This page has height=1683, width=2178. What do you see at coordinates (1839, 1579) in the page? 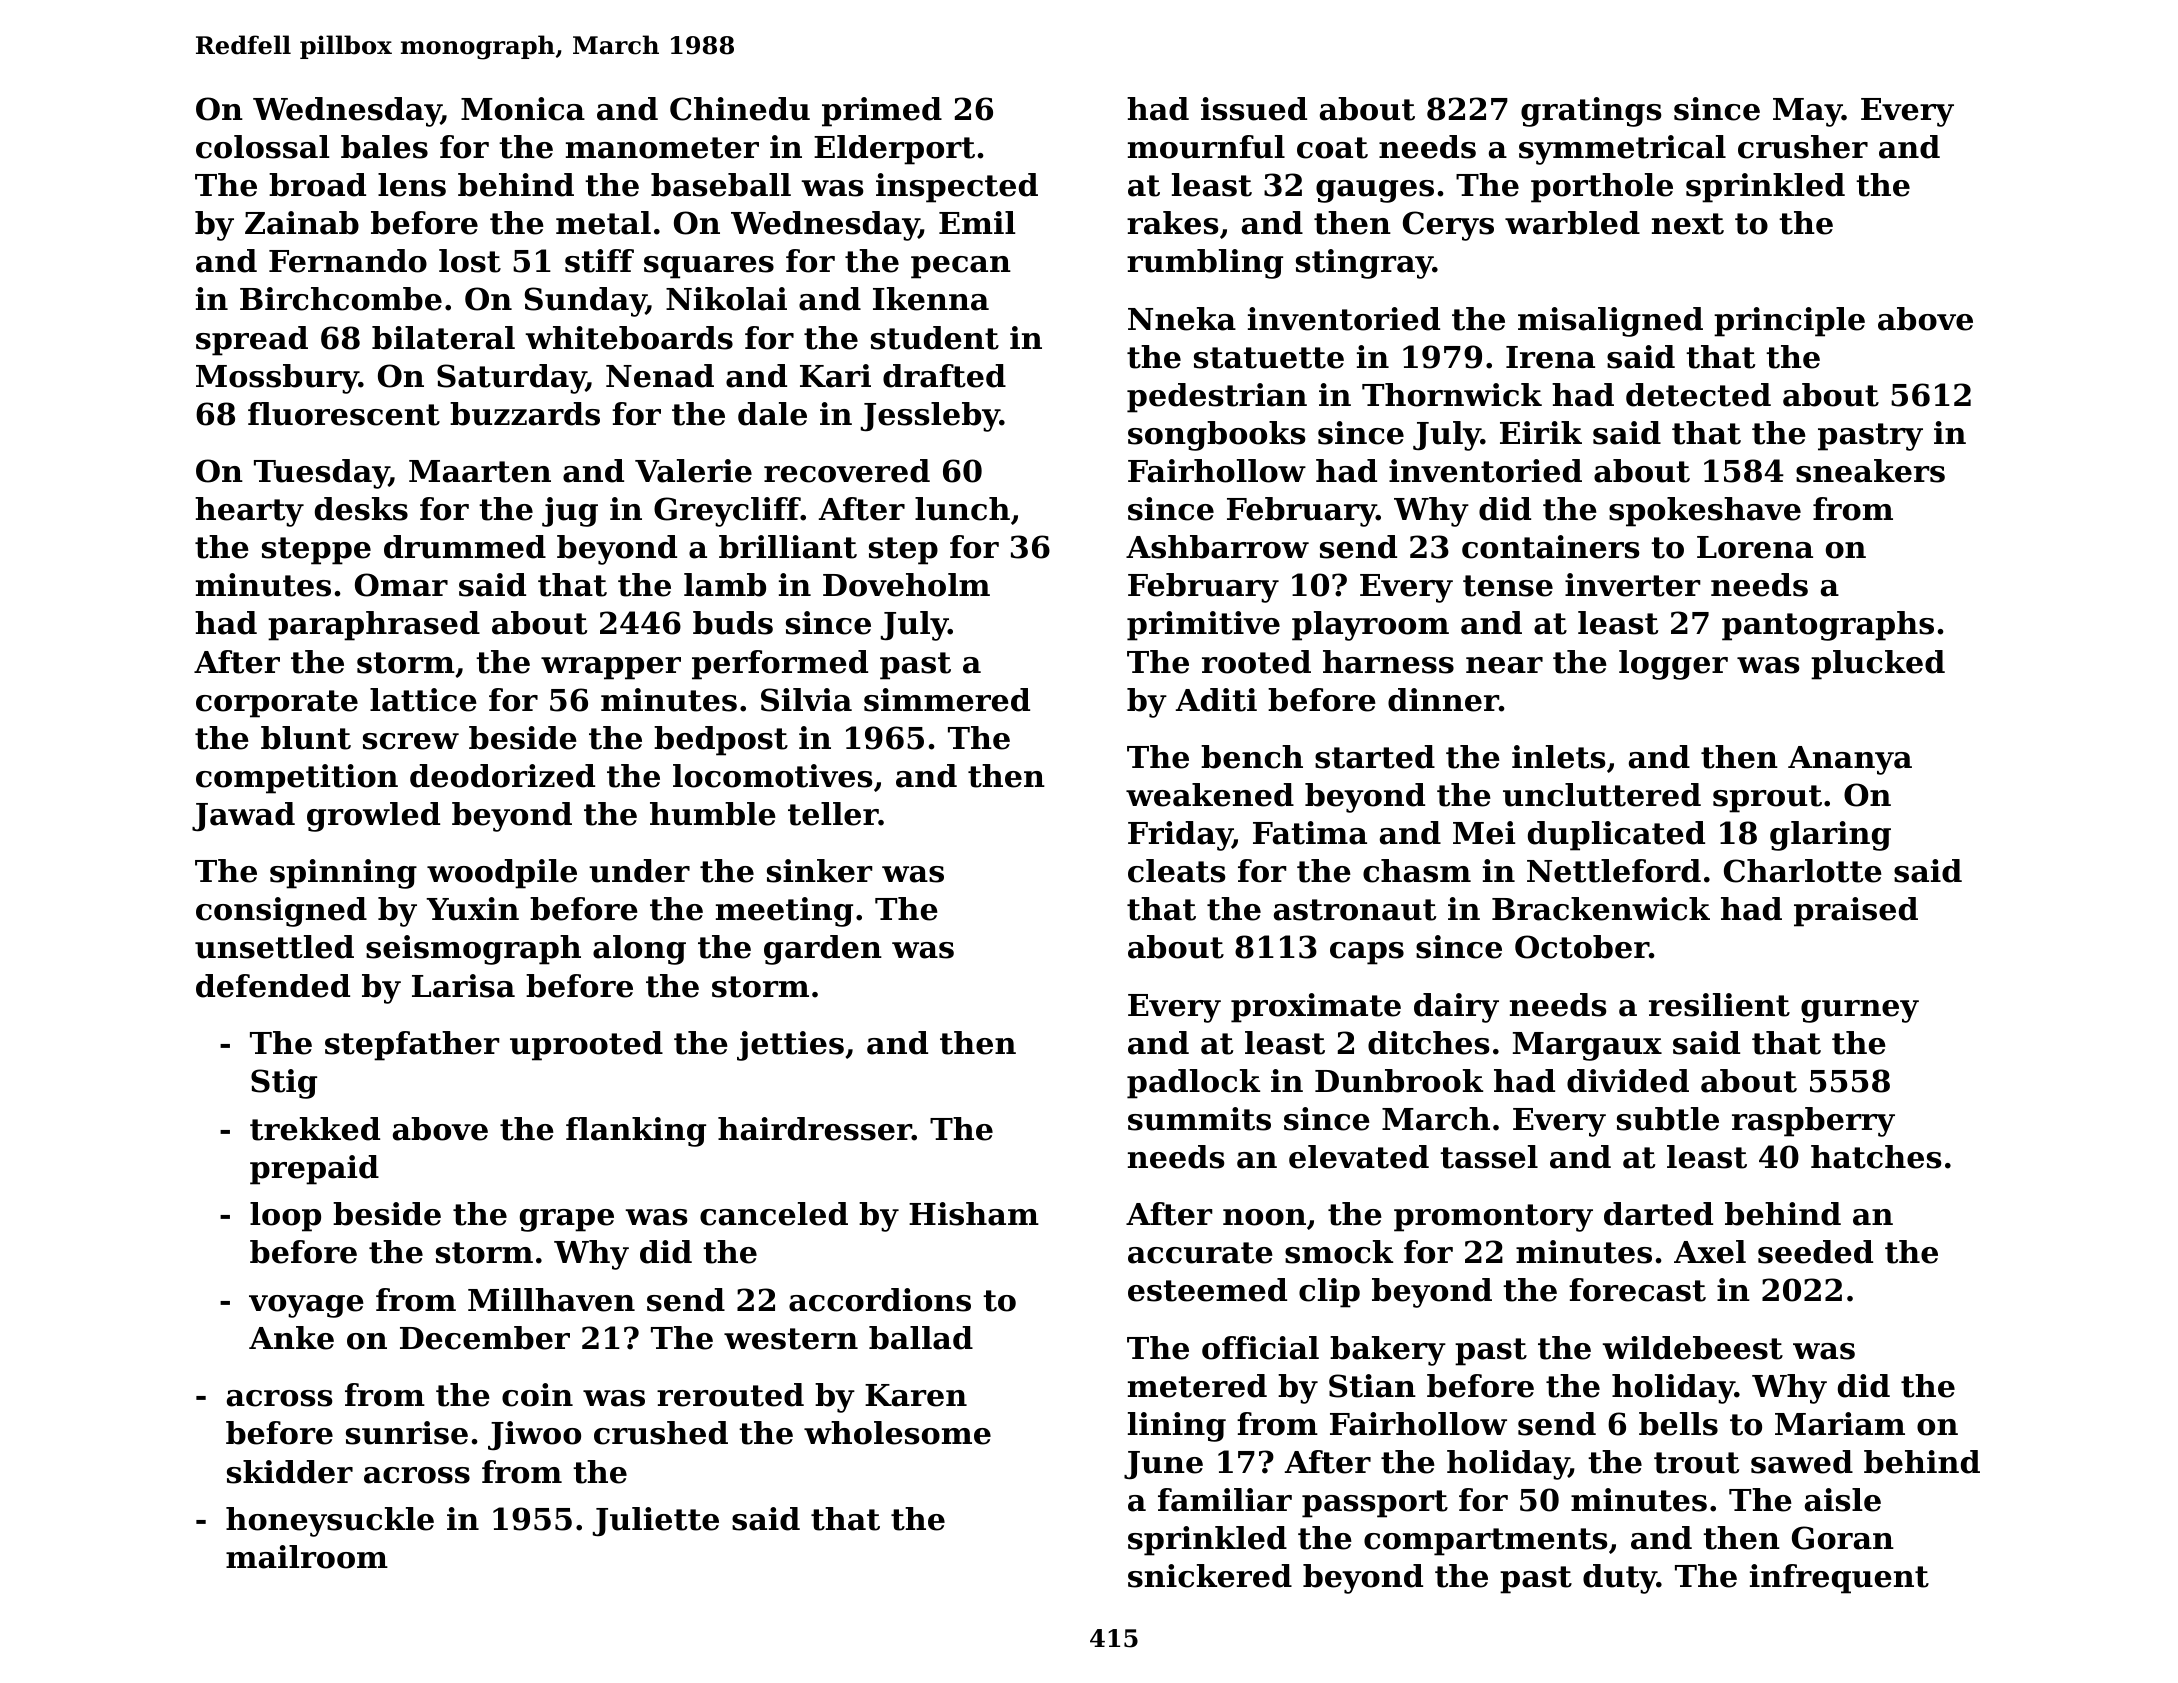
I see `infrequent` at bounding box center [1839, 1579].
